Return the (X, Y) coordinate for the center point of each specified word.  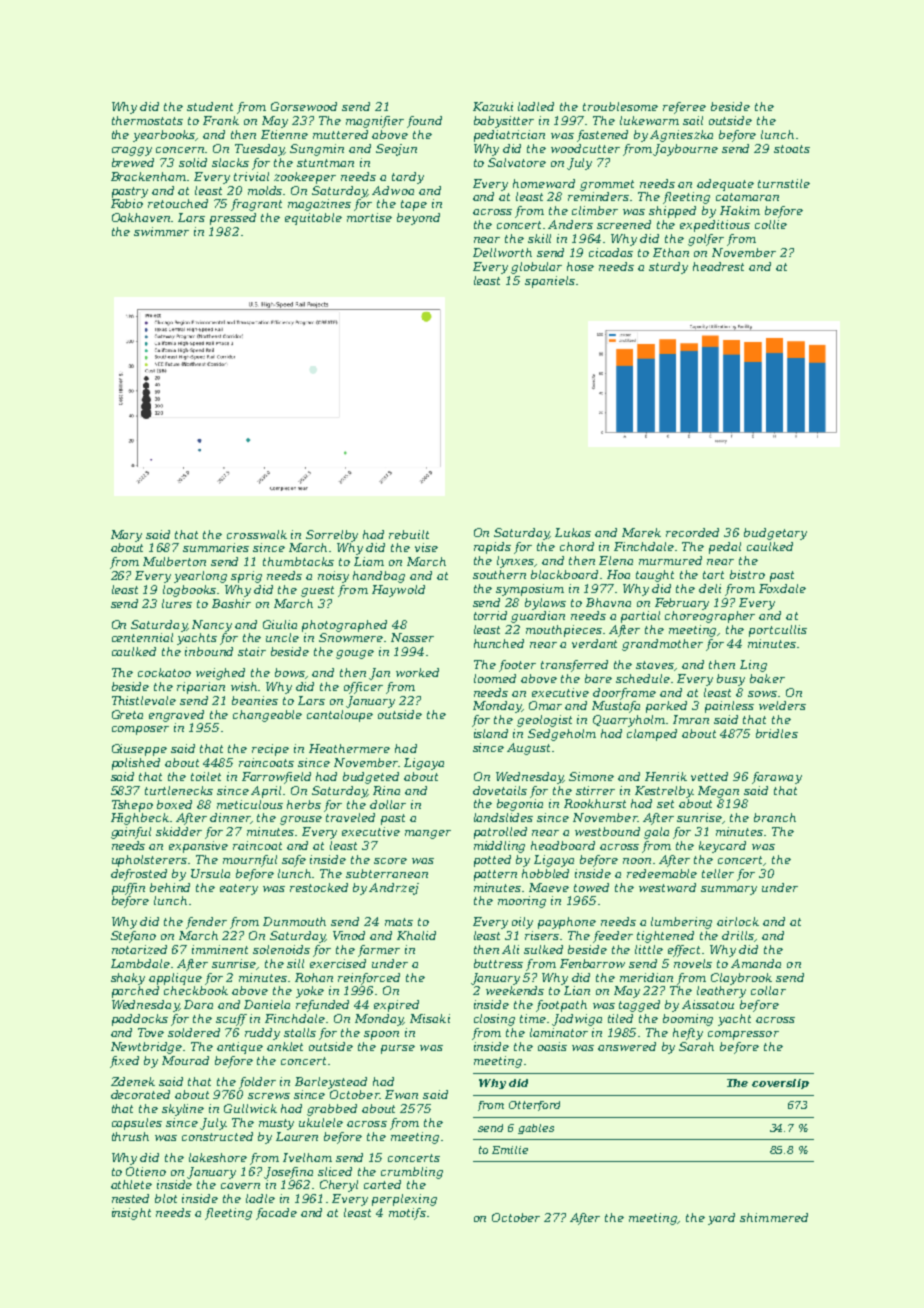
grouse (301, 820)
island (491, 733)
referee (684, 108)
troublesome (620, 106)
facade (276, 1214)
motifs (407, 1214)
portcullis (778, 631)
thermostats (147, 120)
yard (721, 1219)
